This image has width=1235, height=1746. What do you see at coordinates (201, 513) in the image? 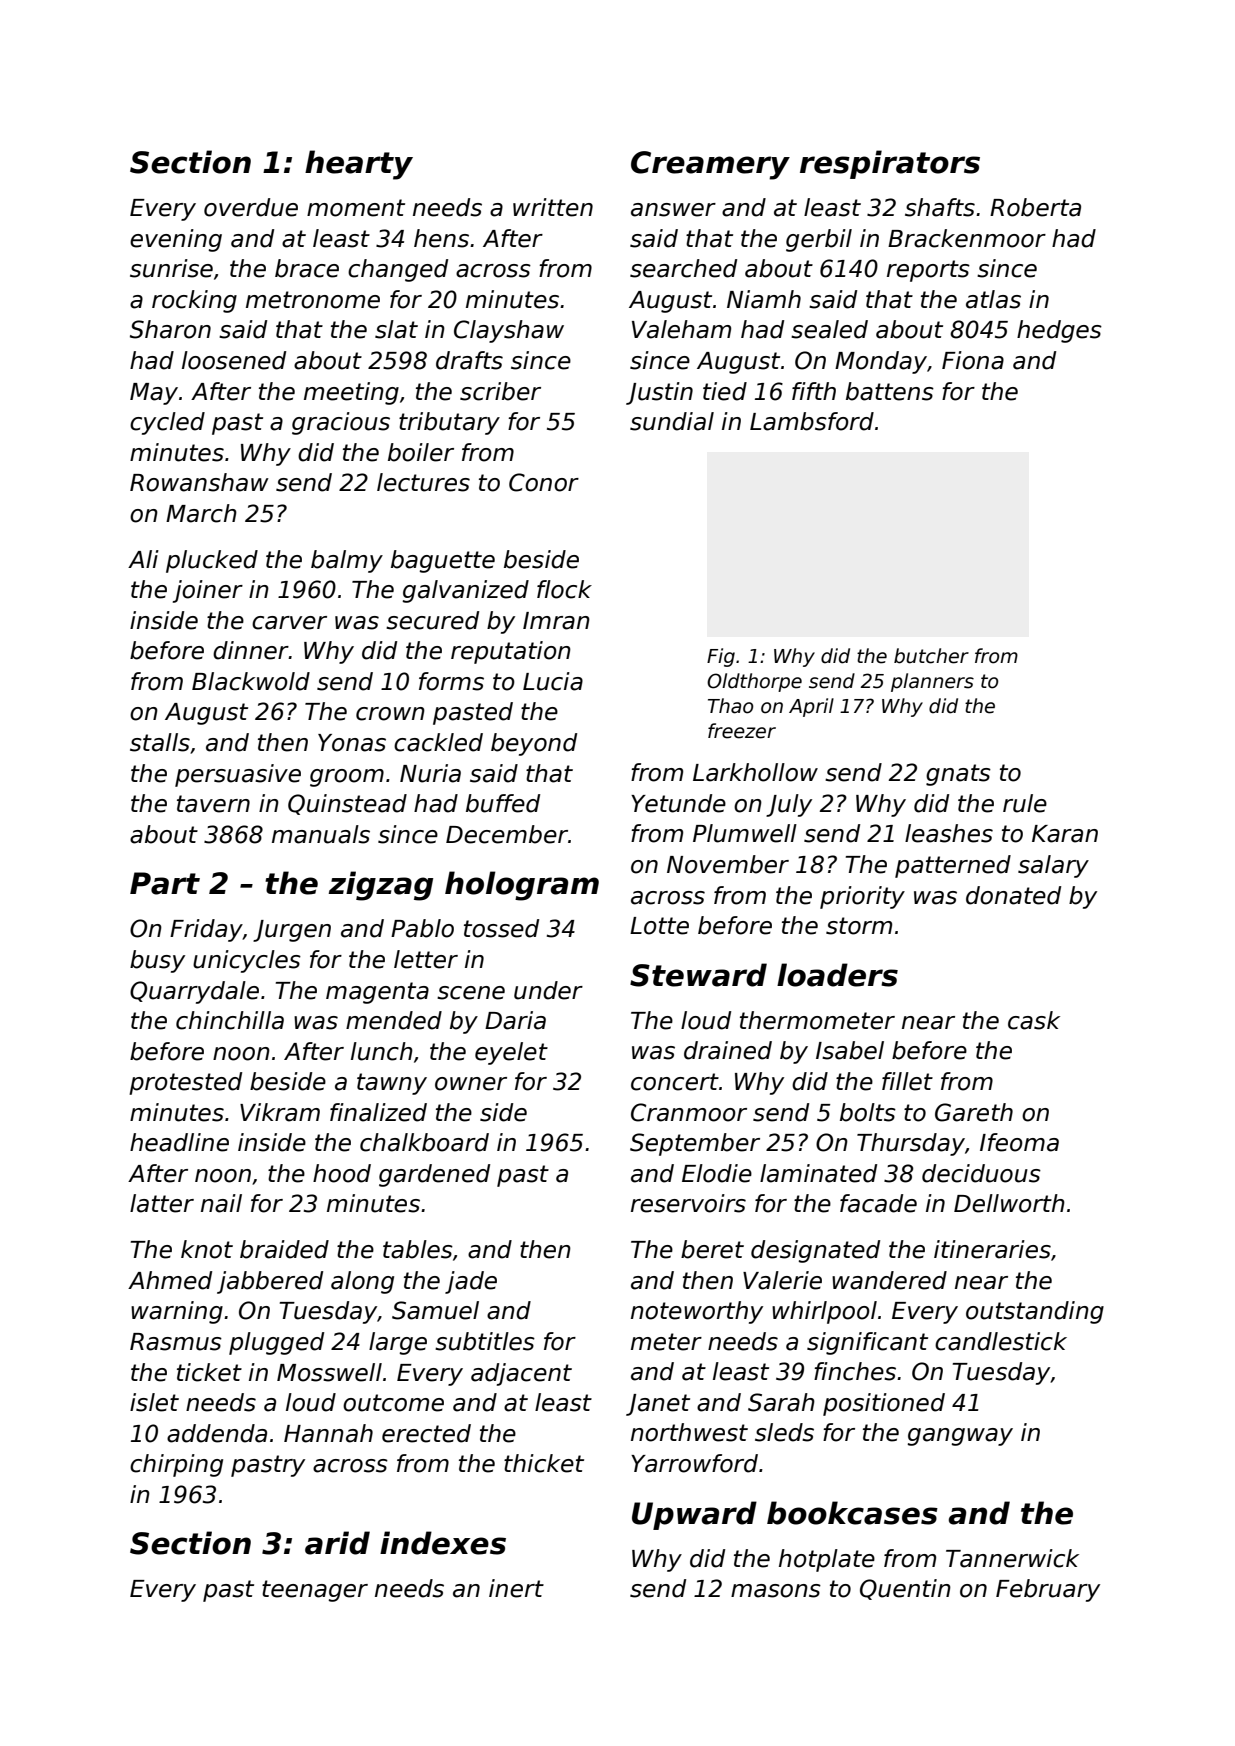
I see `March` at bounding box center [201, 513].
